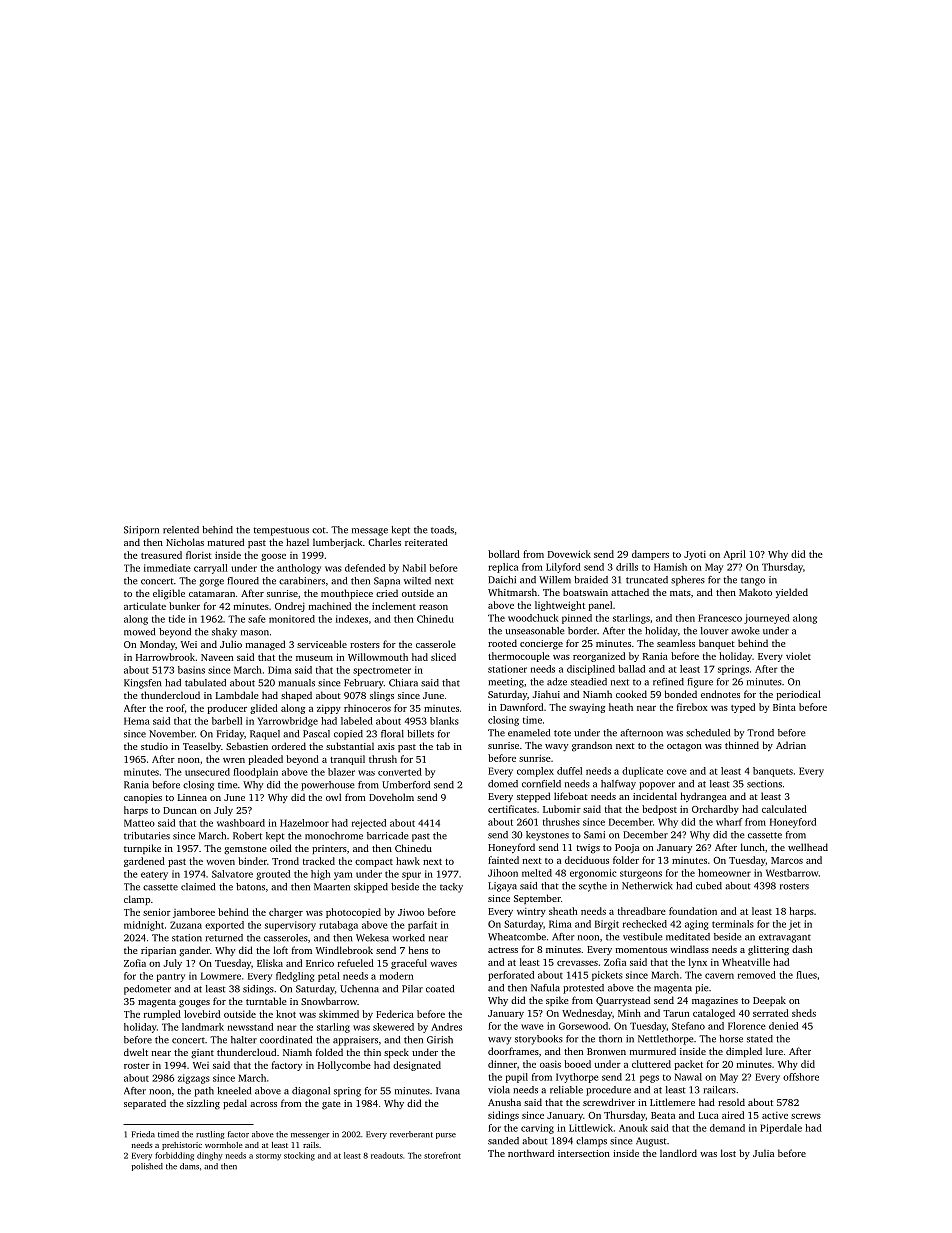 The height and width of the page is (1233, 952). I want to click on monochrome, so click(334, 836).
